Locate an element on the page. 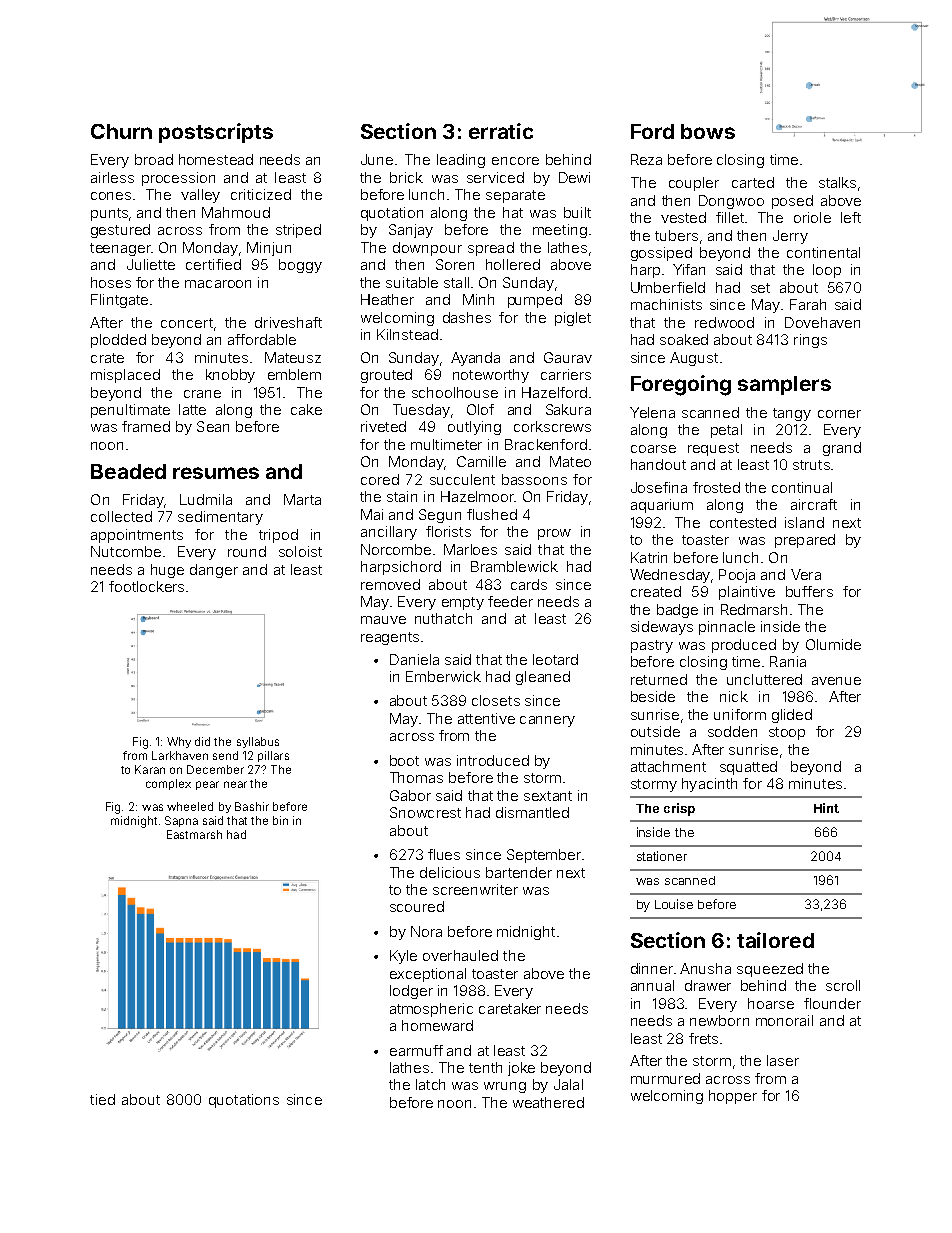 The height and width of the page is (1233, 952). tied is located at coordinates (102, 1099).
